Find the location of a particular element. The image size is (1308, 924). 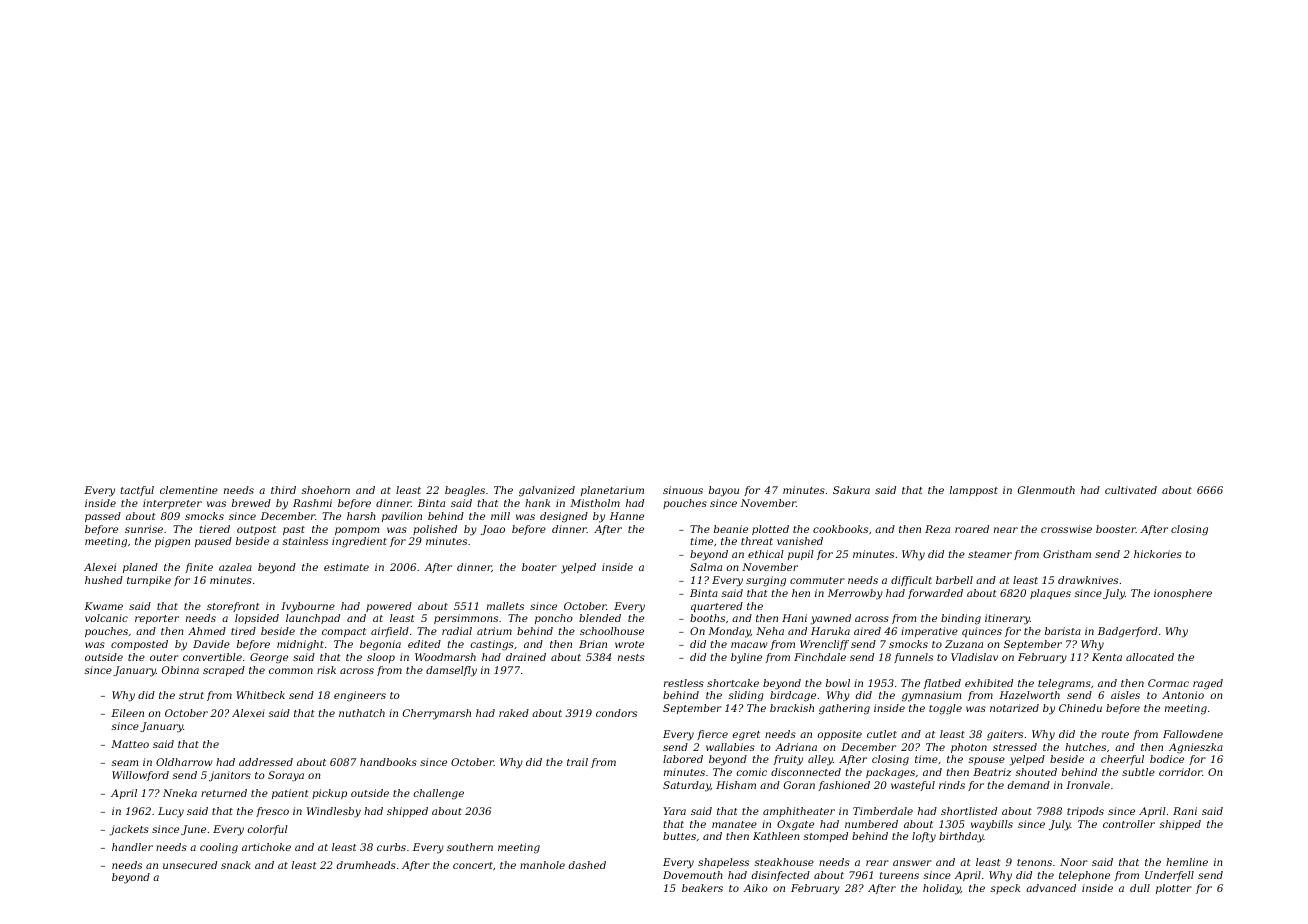

persimmons is located at coordinates (466, 619).
